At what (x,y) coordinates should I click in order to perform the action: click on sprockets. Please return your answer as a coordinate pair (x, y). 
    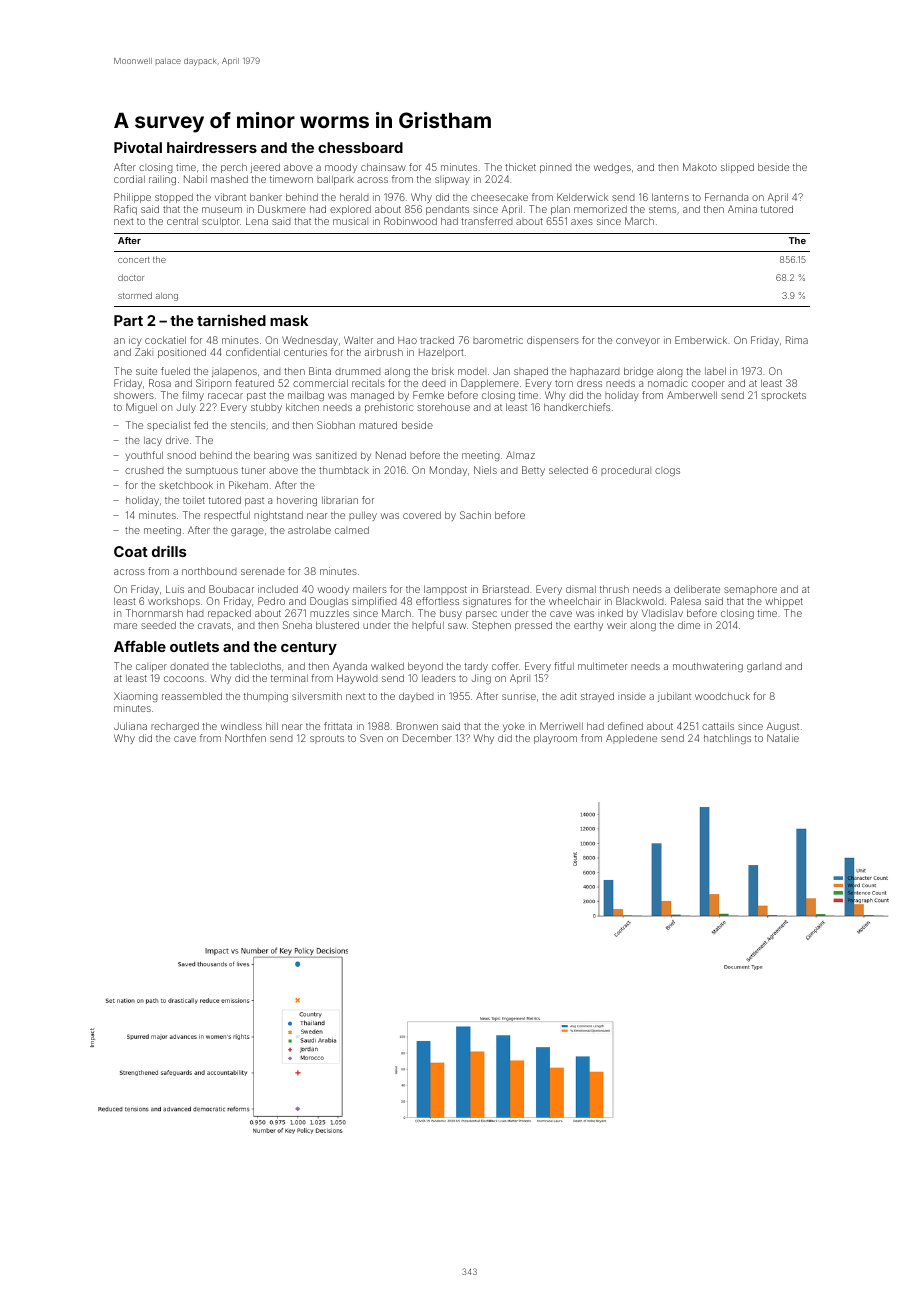
    Looking at the image, I should click on (783, 396).
